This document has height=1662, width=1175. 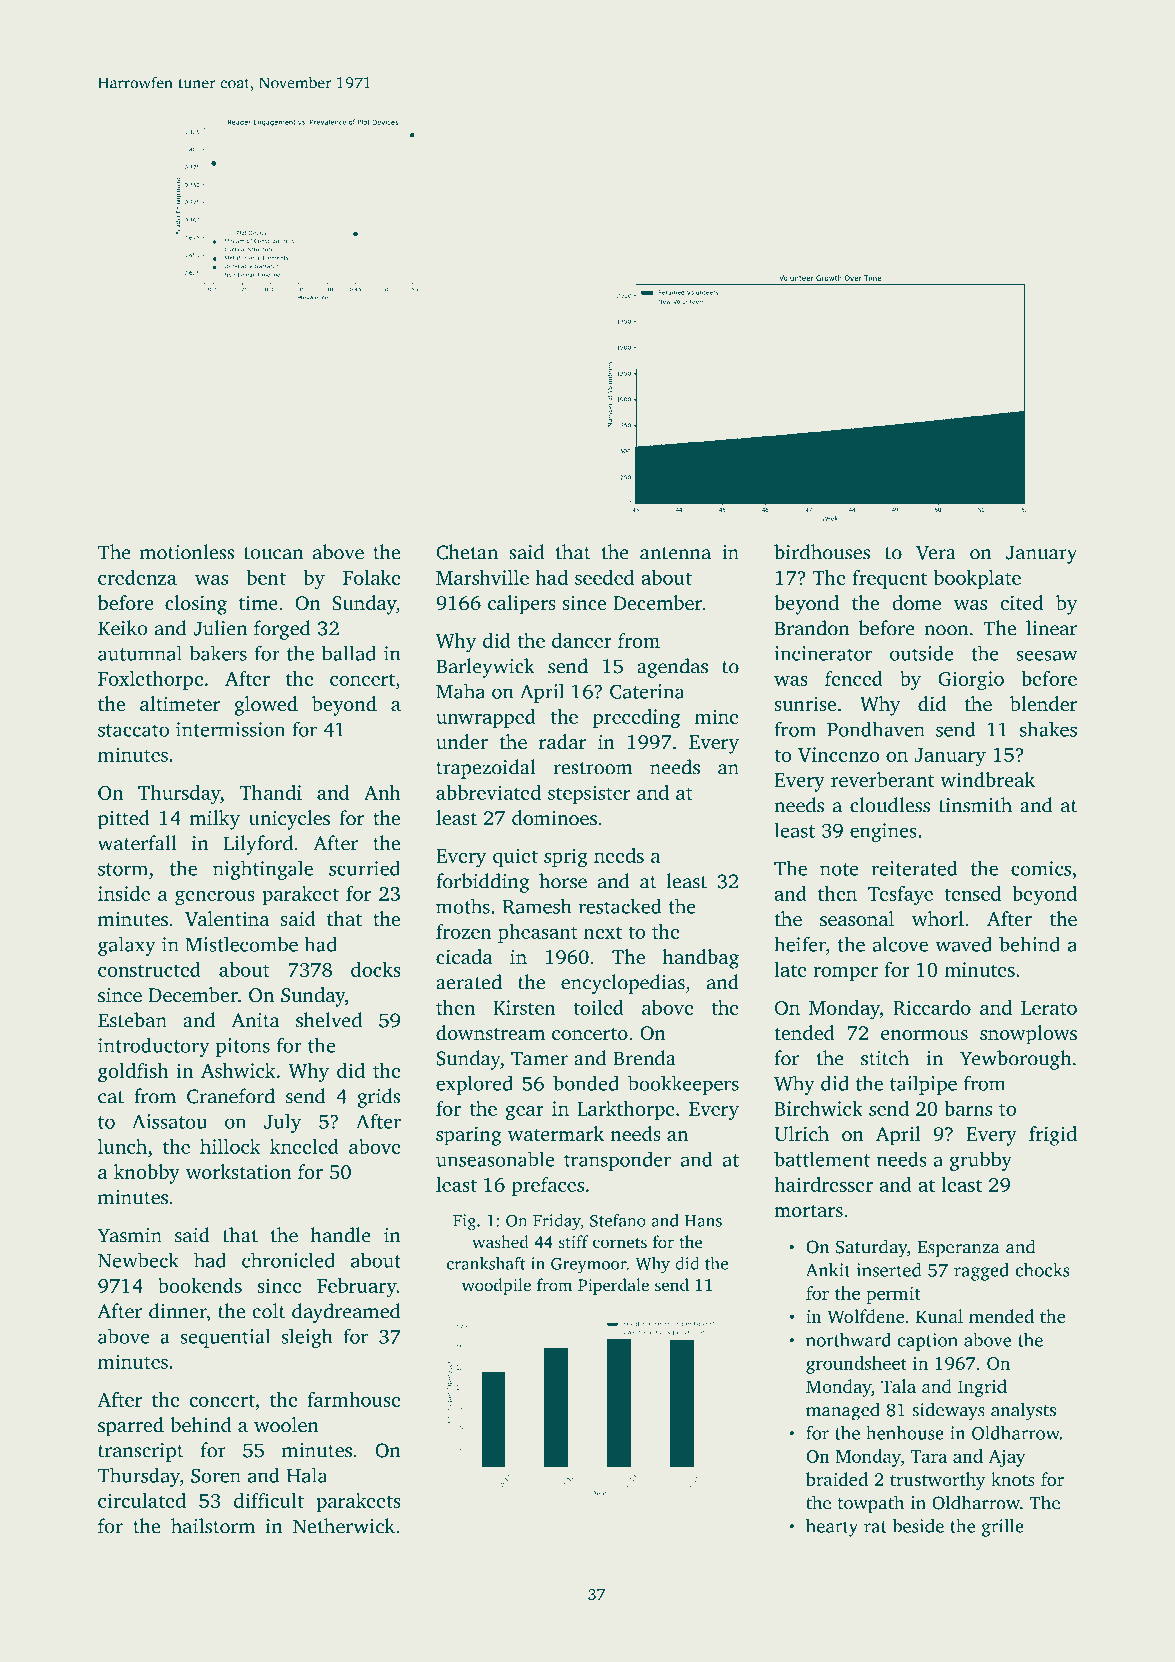 What do you see at coordinates (225, 1338) in the document?
I see `sequential` at bounding box center [225, 1338].
